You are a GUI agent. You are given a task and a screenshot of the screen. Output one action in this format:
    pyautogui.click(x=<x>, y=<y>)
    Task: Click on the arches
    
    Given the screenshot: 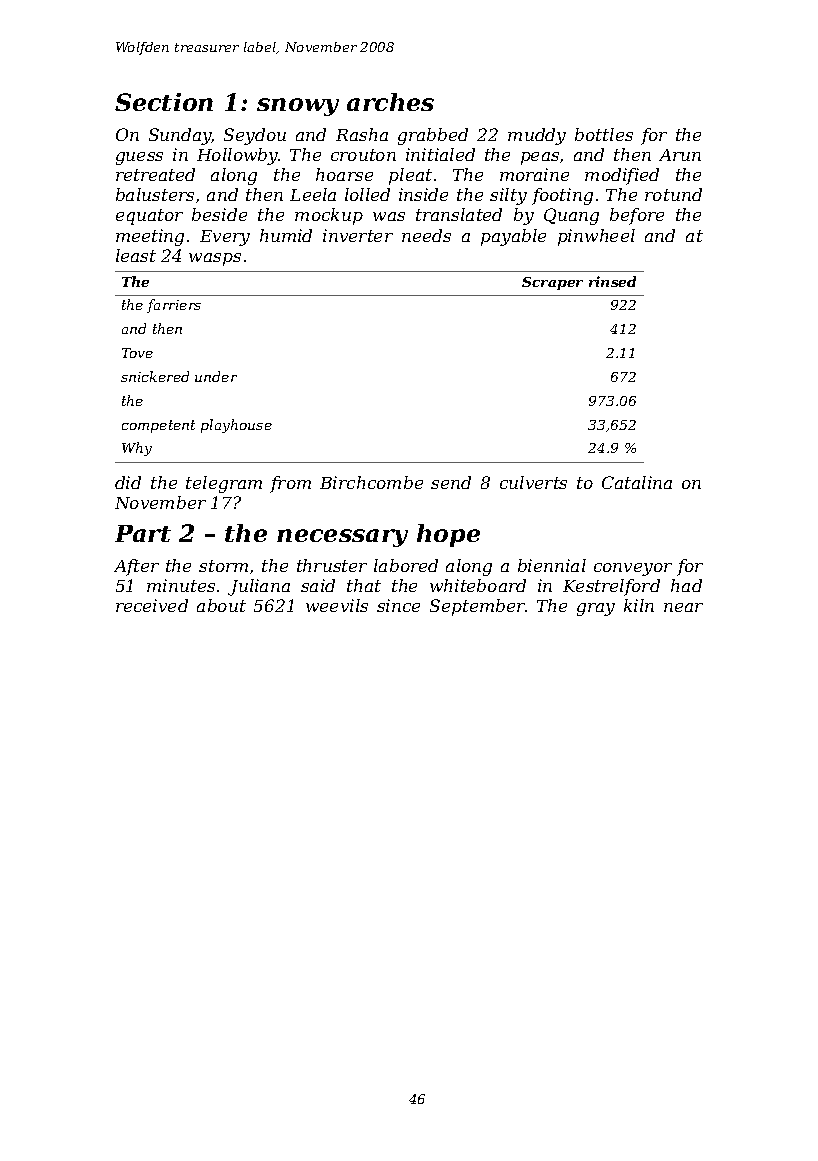 What is the action you would take?
    pyautogui.click(x=390, y=102)
